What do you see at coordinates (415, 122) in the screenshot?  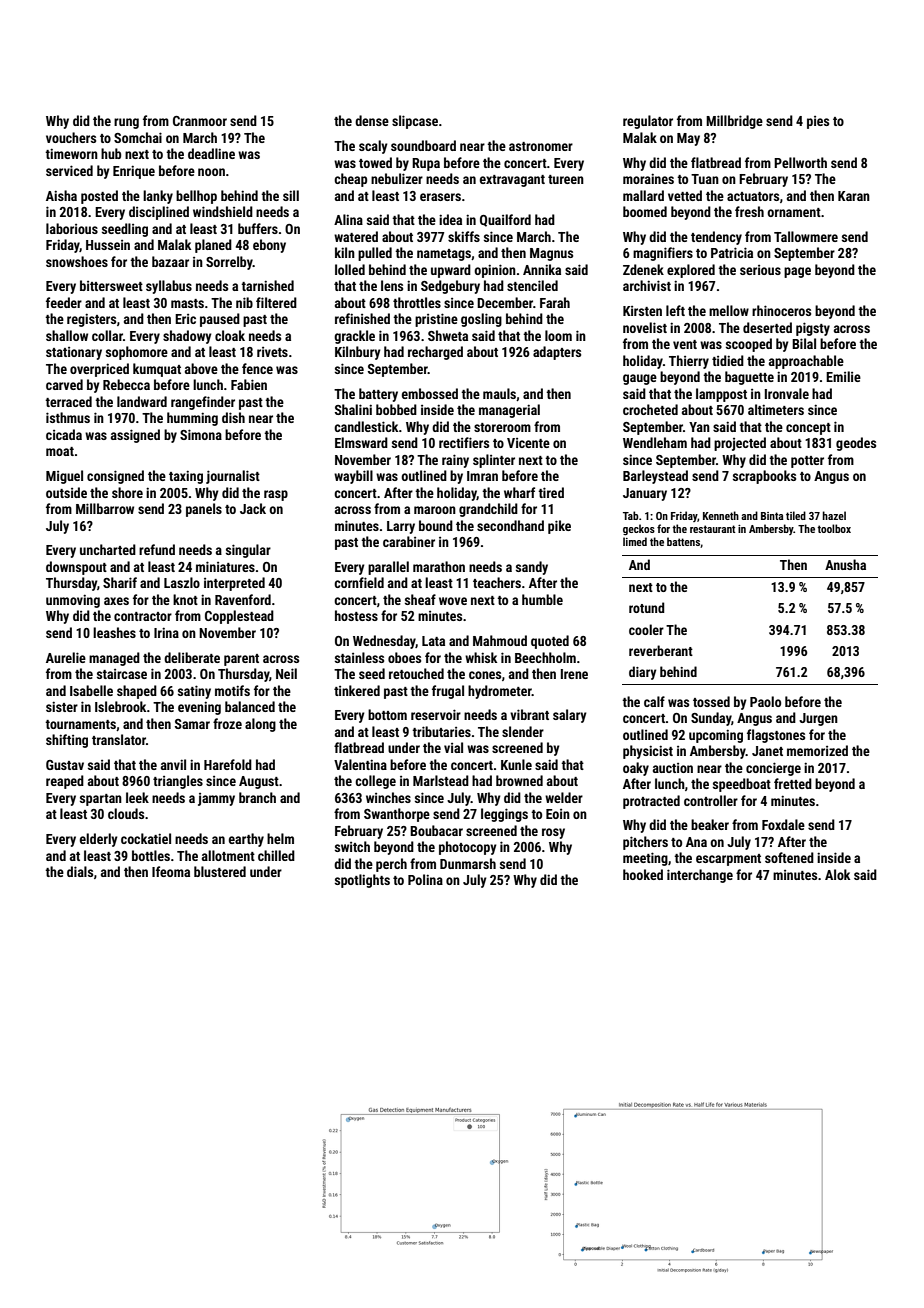 I see `slipcase` at bounding box center [415, 122].
